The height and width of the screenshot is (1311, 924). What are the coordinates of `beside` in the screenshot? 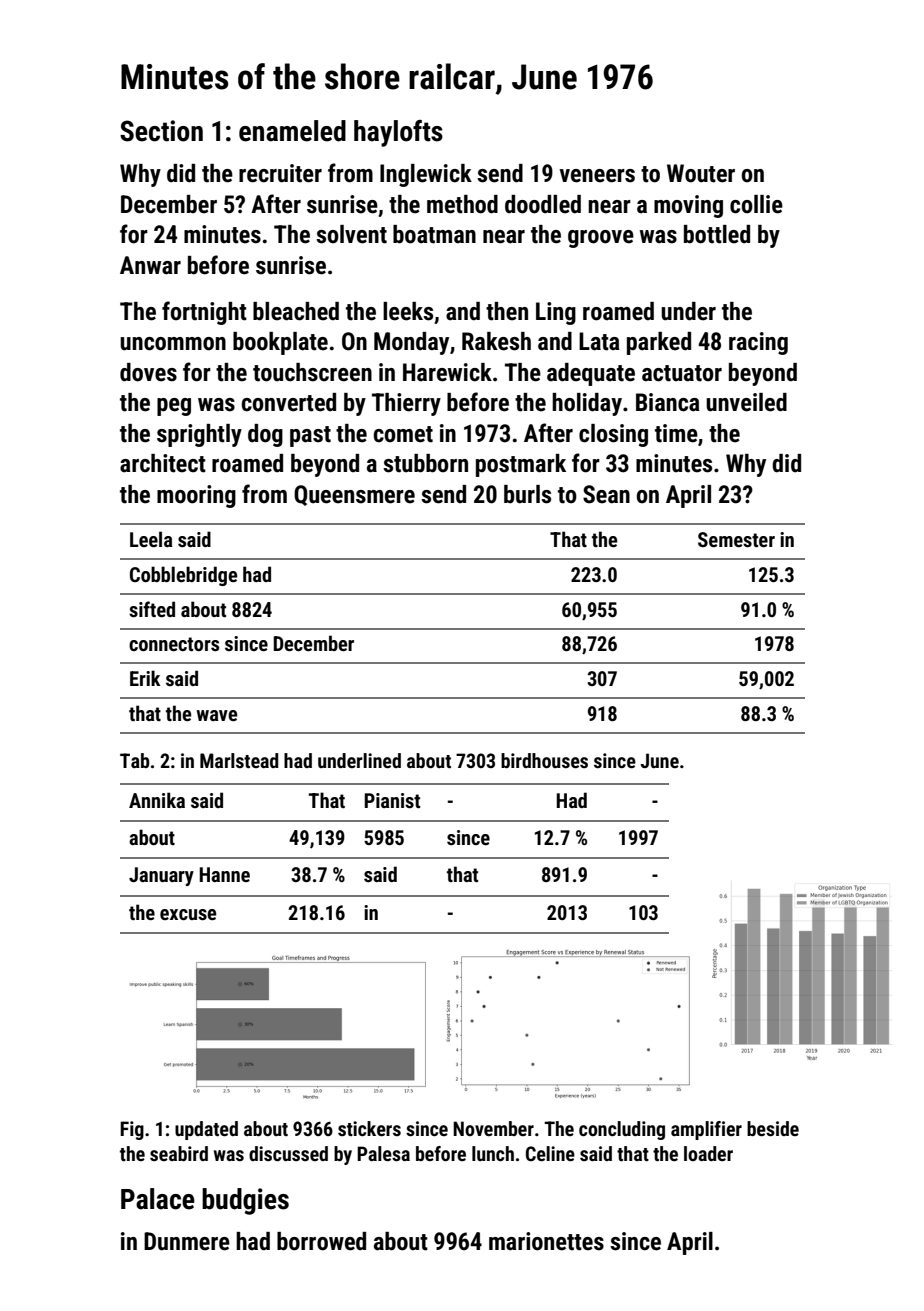 It's located at (773, 1128).
